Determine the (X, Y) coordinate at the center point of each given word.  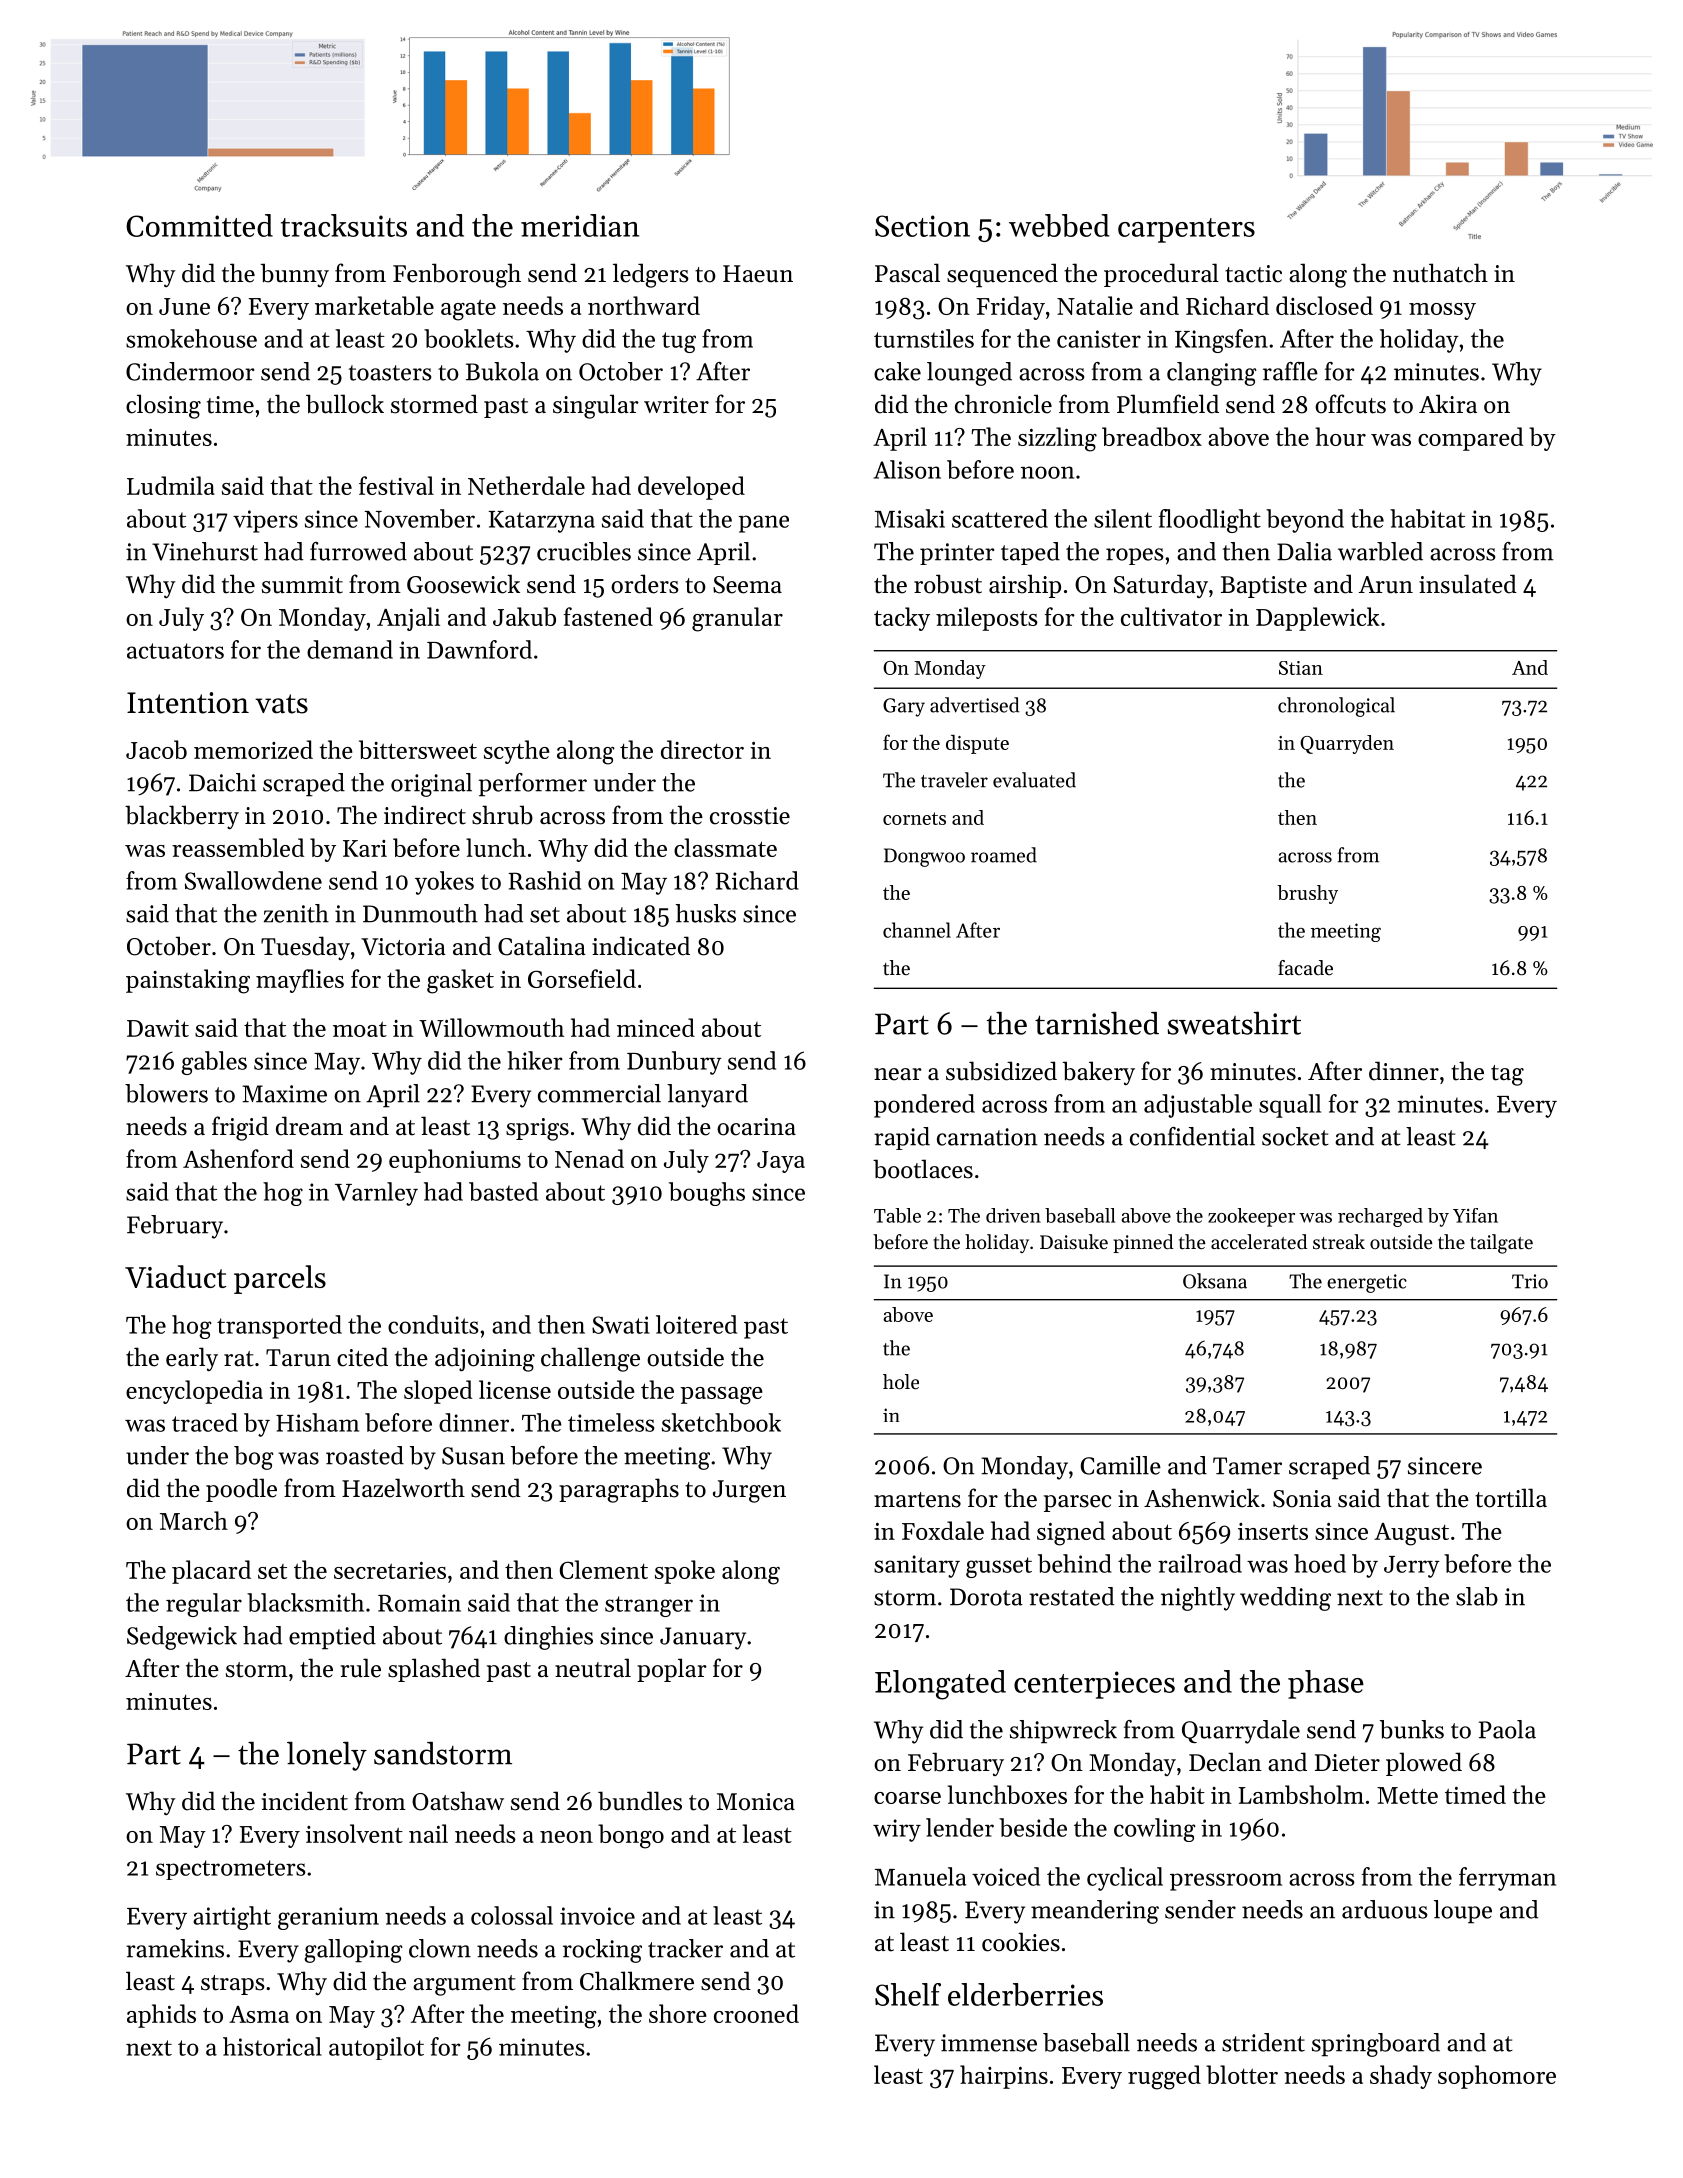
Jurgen (749, 1491)
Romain (419, 1603)
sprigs (537, 1129)
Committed (199, 225)
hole (901, 1382)
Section (922, 226)
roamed (1004, 855)
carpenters (1186, 230)
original (431, 785)
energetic (1367, 1283)
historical (272, 2046)
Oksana (1215, 1281)
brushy (1307, 894)
